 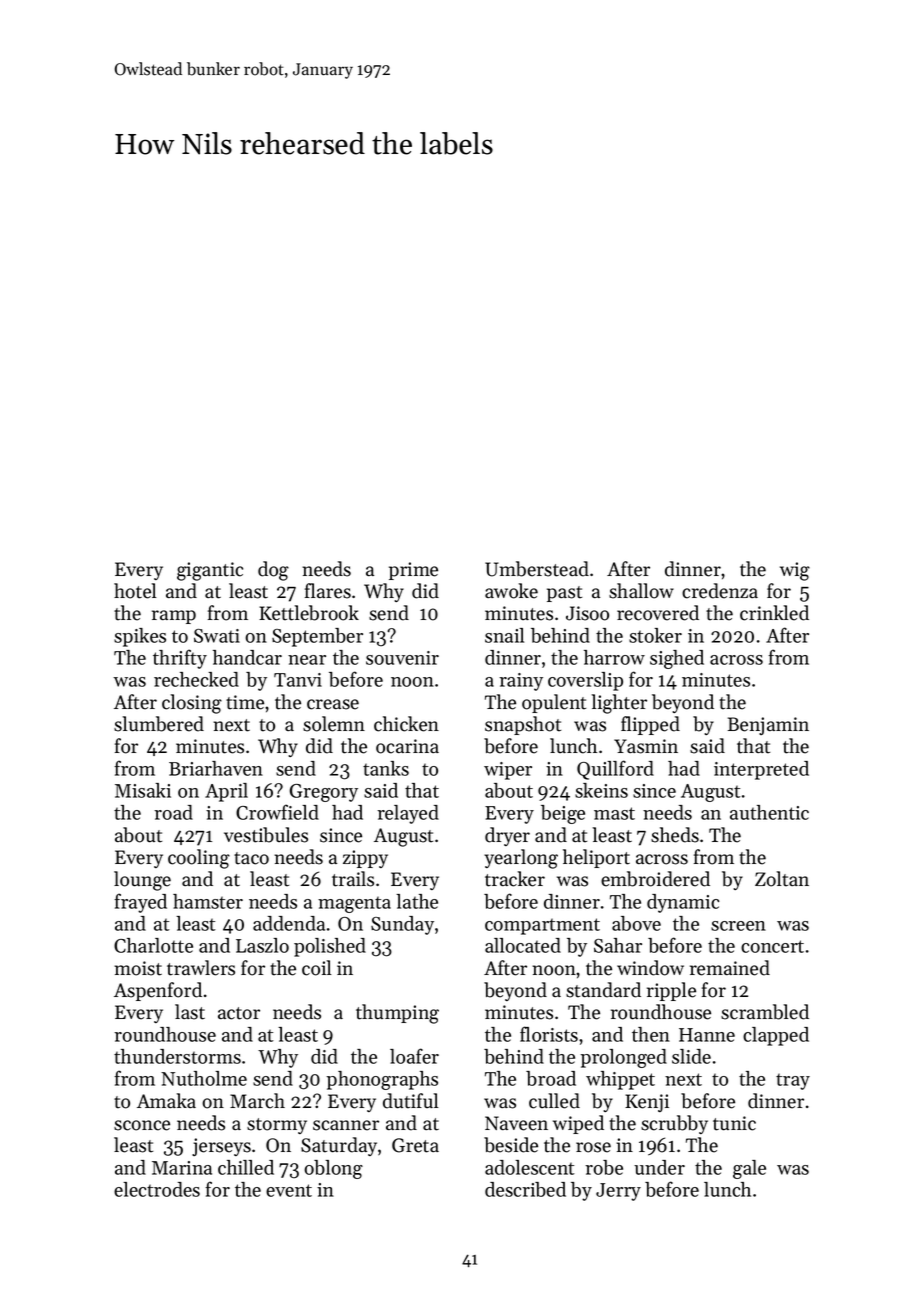 What do you see at coordinates (647, 1103) in the image?
I see `Kenji` at bounding box center [647, 1103].
